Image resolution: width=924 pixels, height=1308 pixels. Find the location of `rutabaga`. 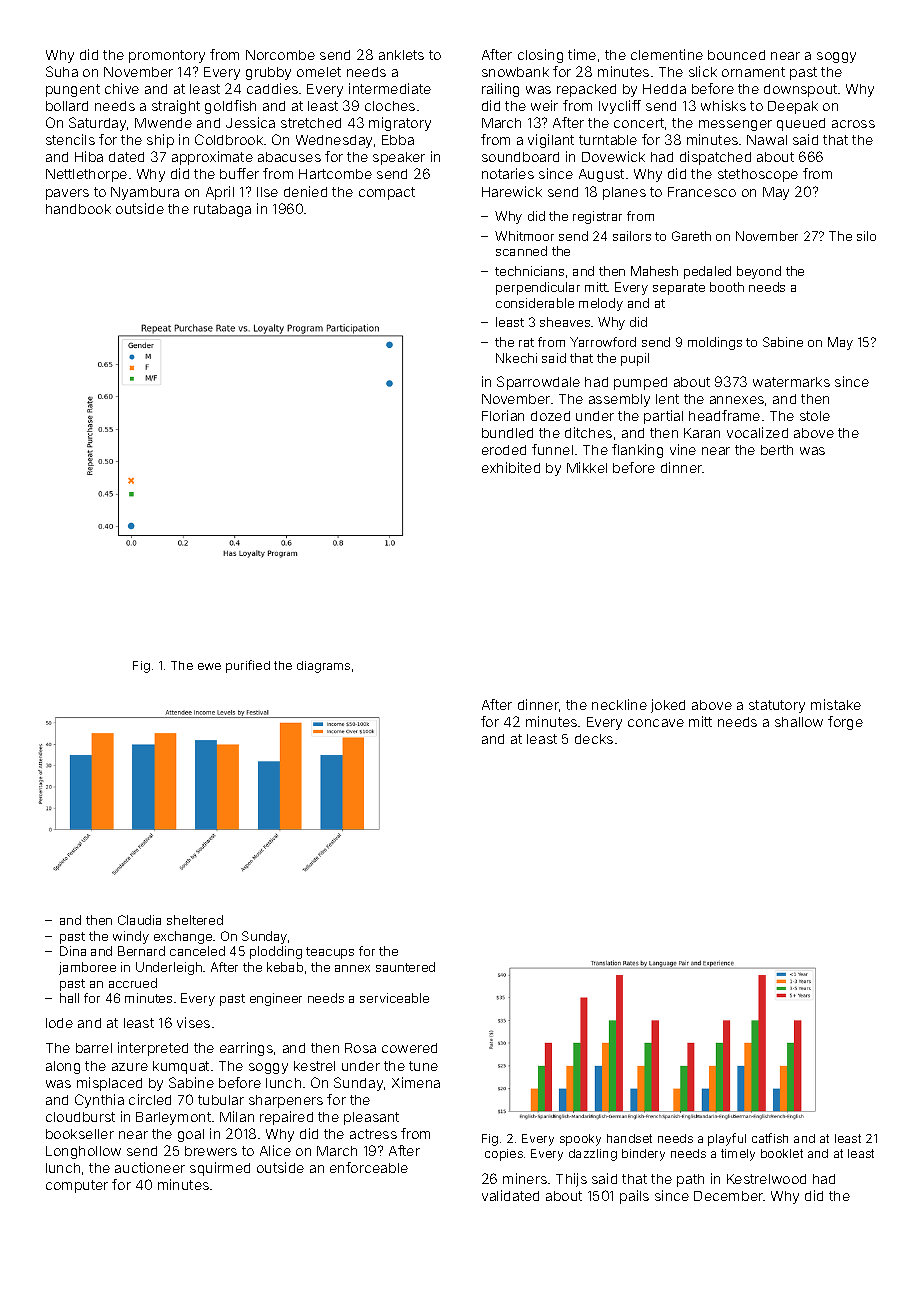

rutabaga is located at coordinates (222, 210).
